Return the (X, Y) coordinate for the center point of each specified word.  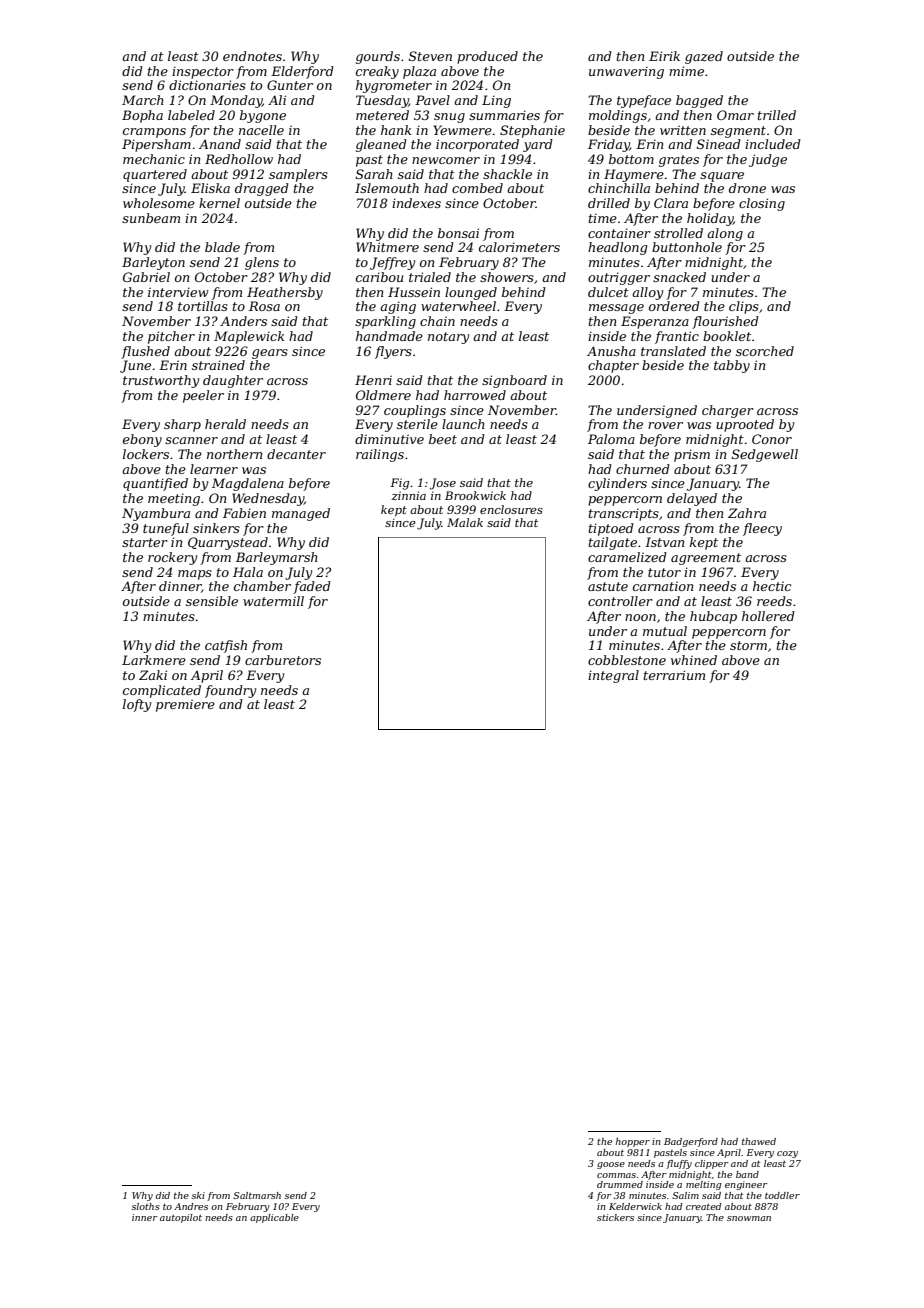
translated (673, 351)
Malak (465, 522)
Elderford (302, 72)
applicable (274, 1218)
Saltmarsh (257, 1195)
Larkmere (154, 660)
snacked (679, 277)
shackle (507, 174)
